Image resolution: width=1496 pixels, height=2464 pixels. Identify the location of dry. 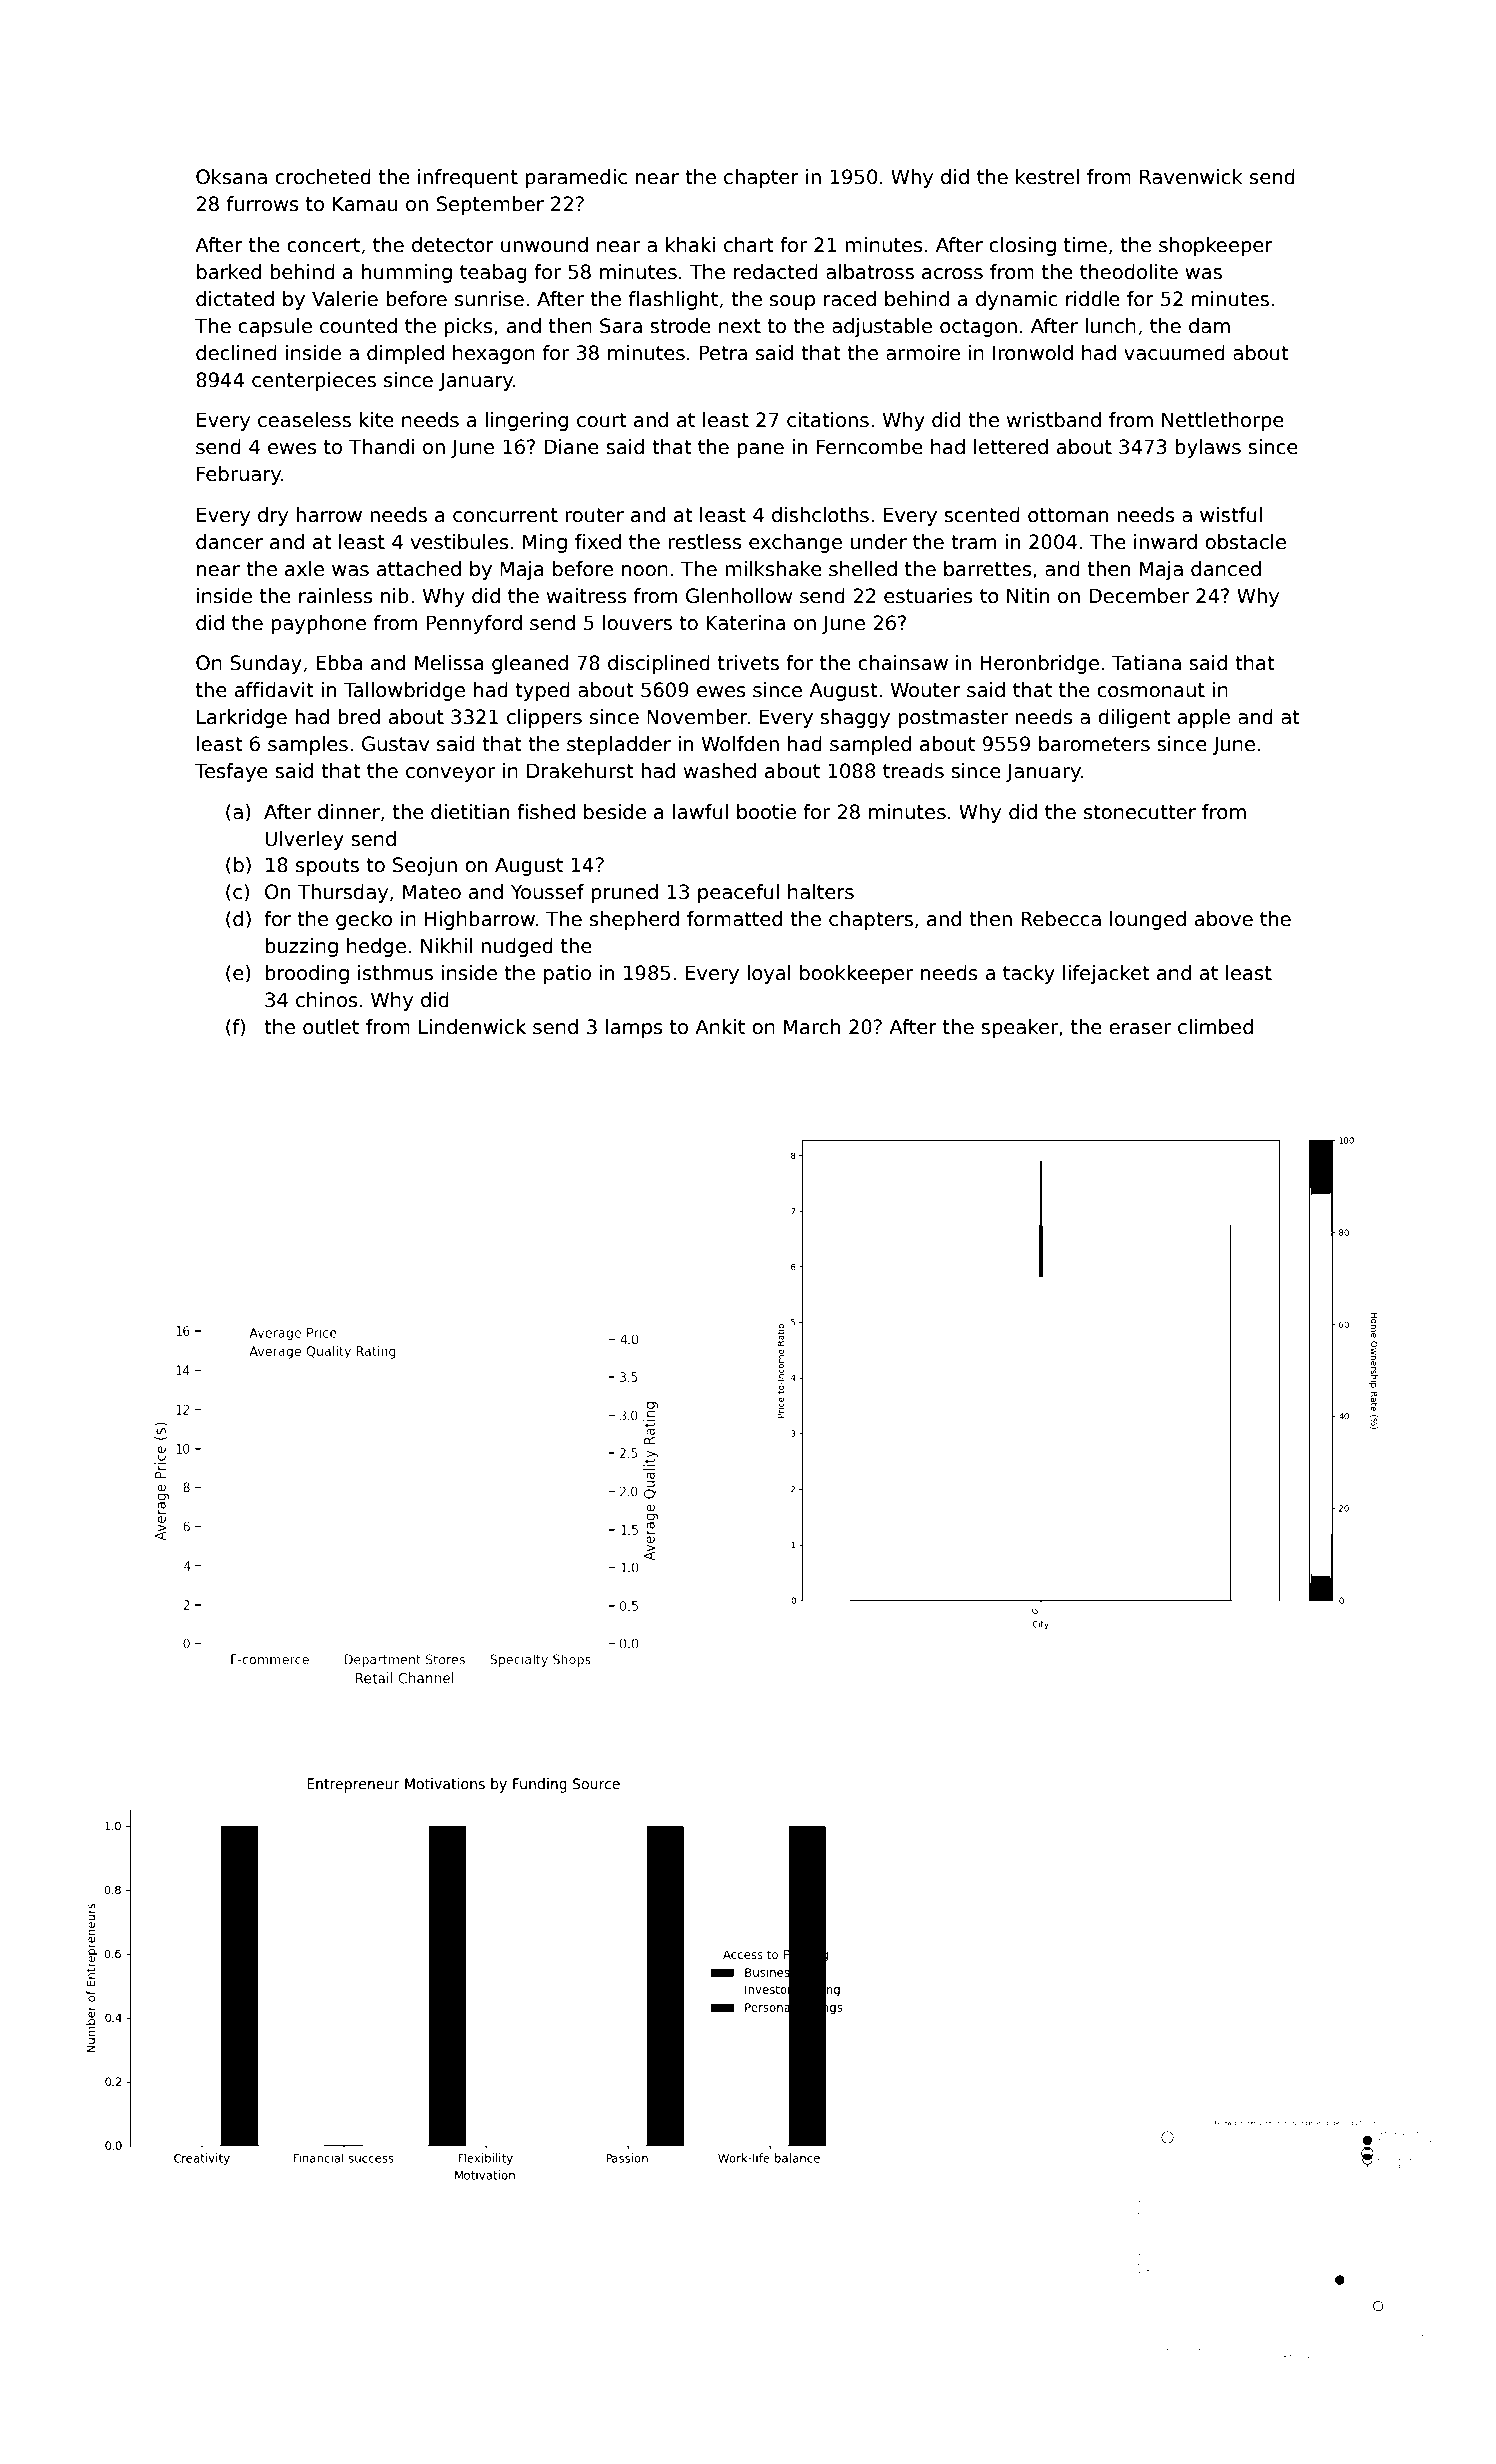
(273, 516).
